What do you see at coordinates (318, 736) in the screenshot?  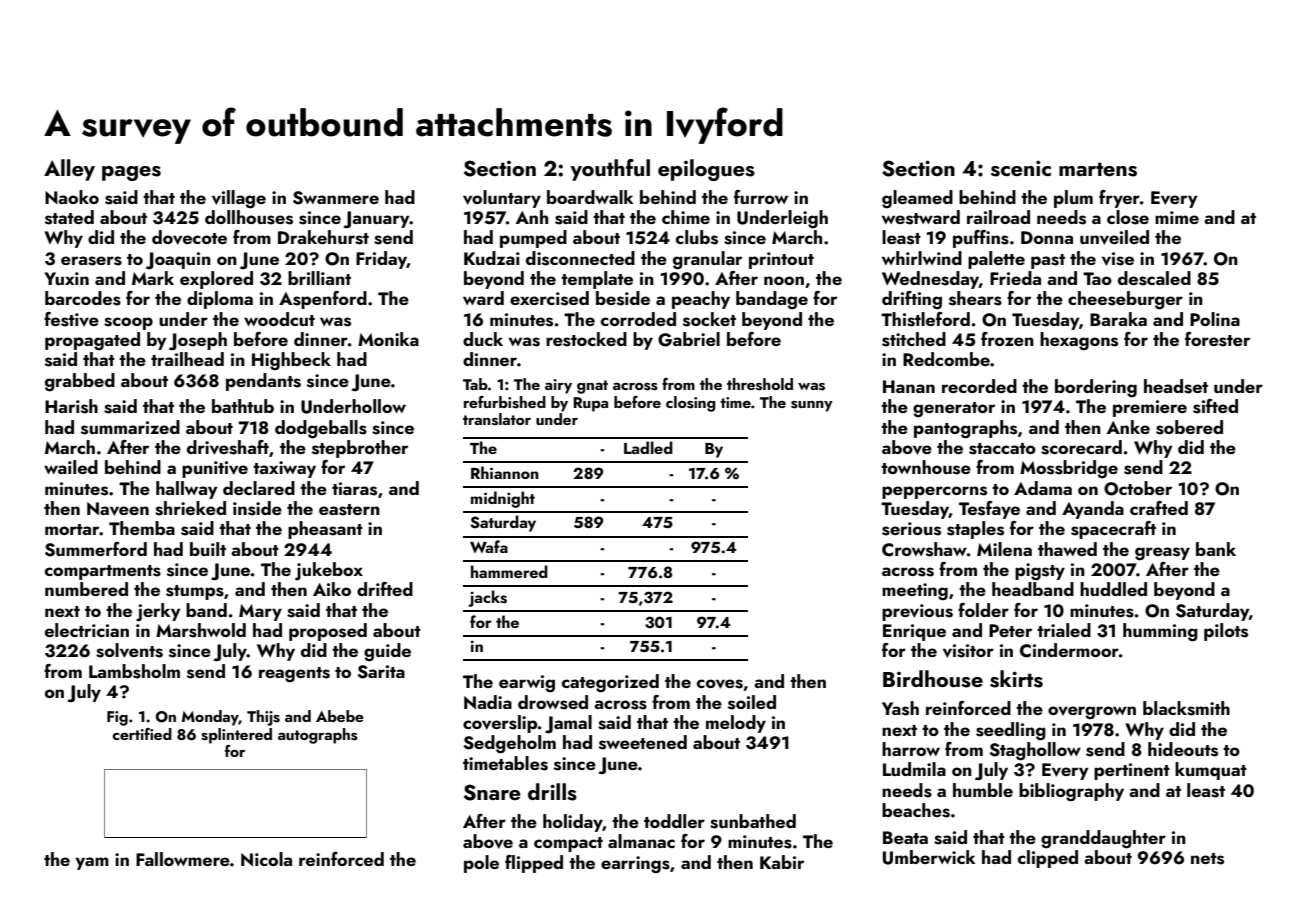 I see `autographs` at bounding box center [318, 736].
